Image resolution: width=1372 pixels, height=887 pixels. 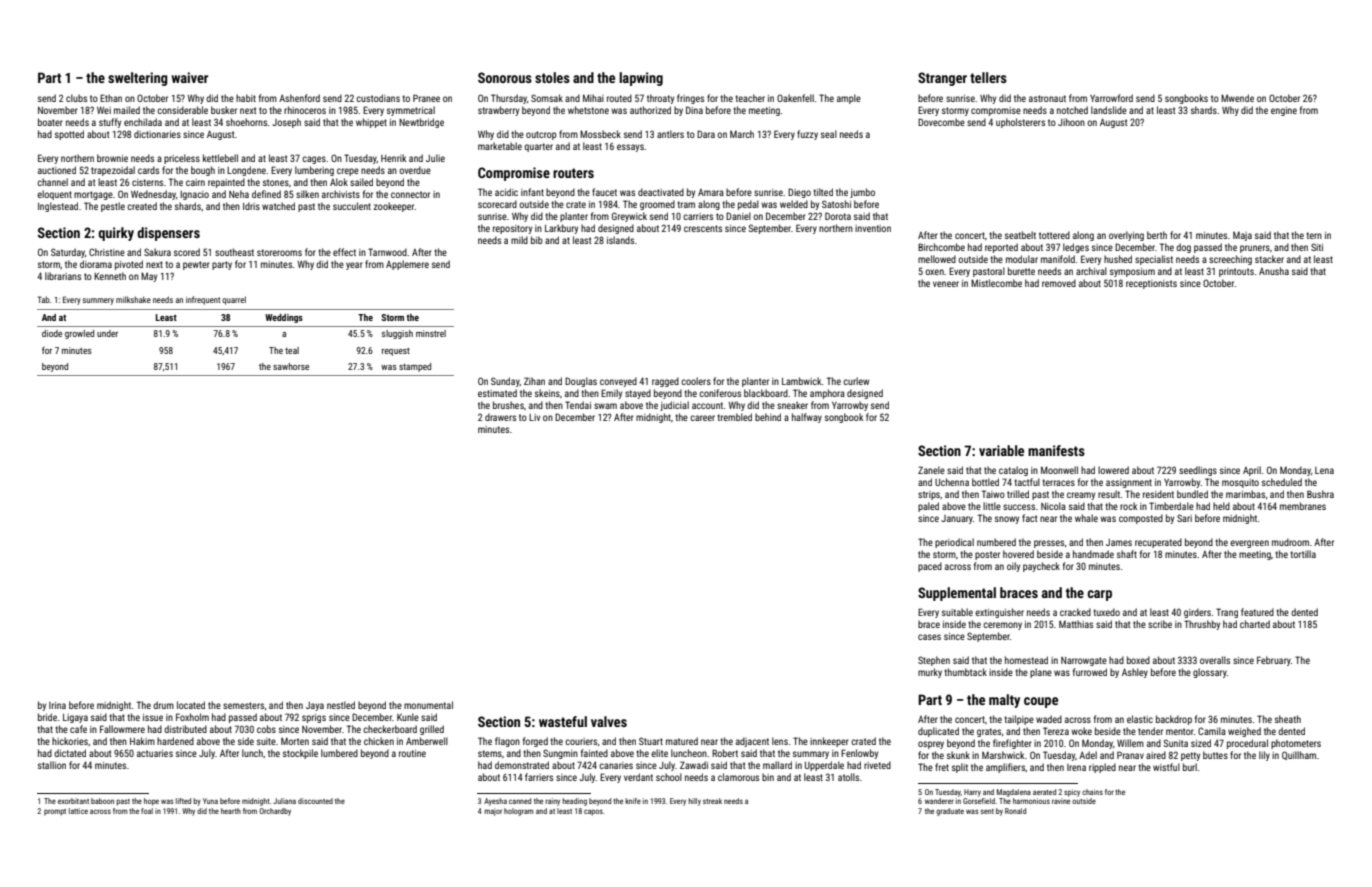 I want to click on Ronald, so click(x=1015, y=811).
